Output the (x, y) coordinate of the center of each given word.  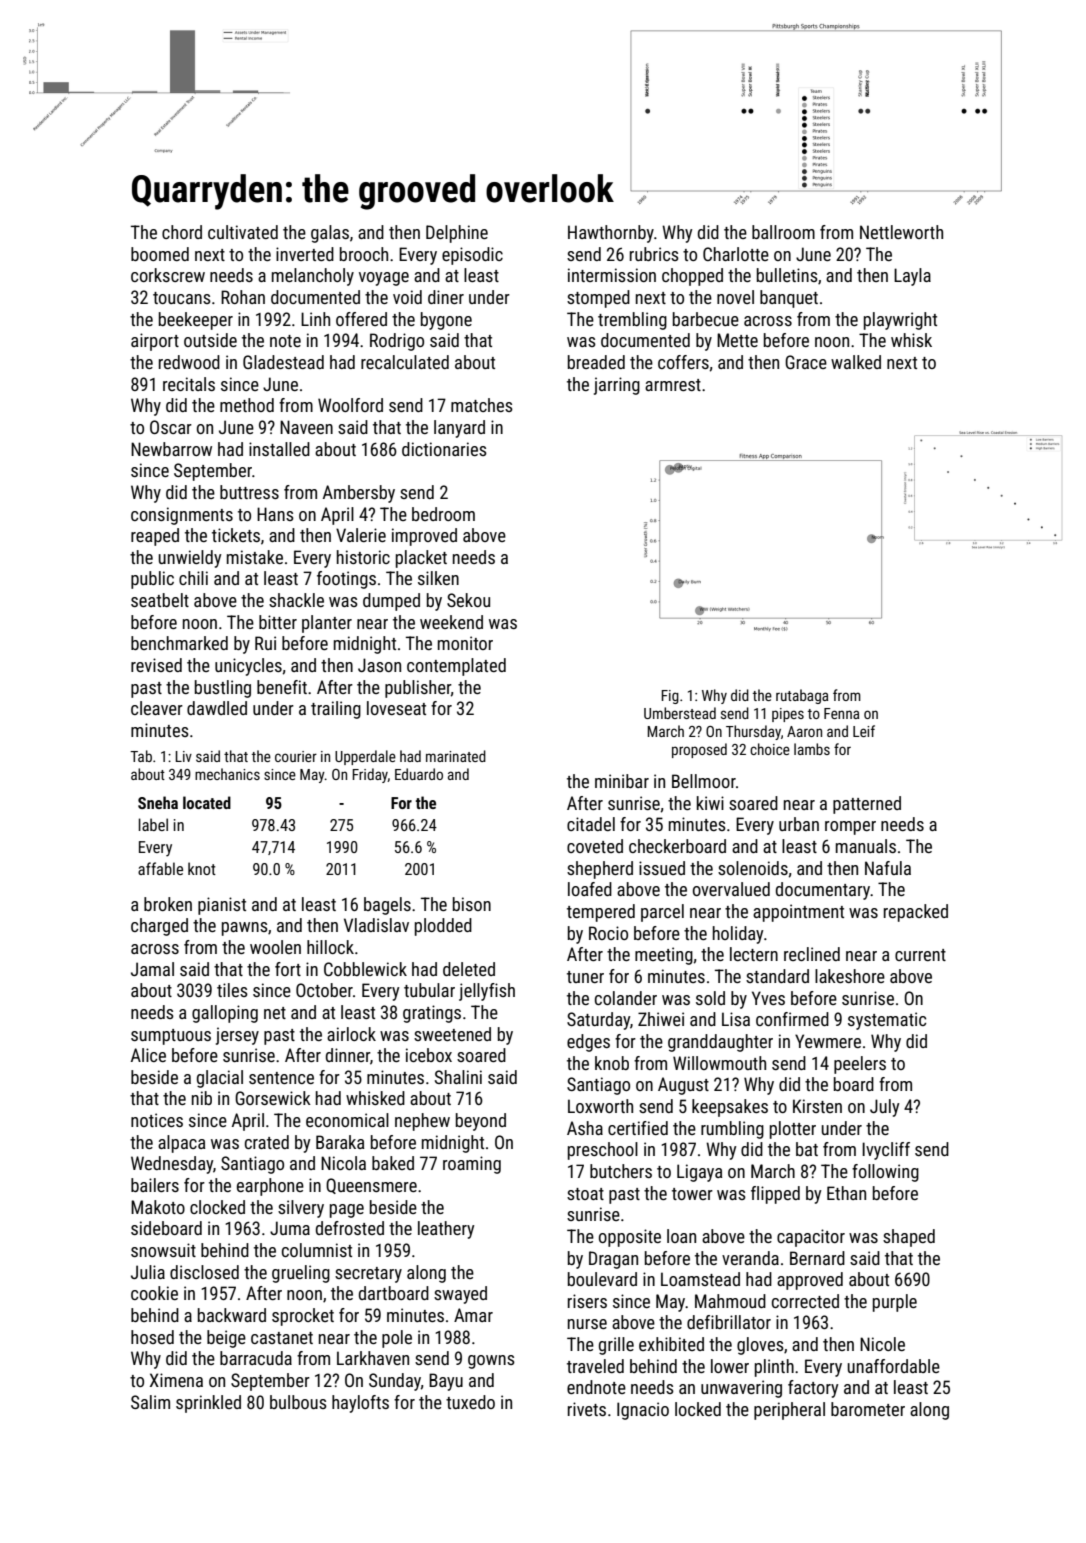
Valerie (361, 535)
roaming (472, 1165)
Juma (290, 1228)
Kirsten (817, 1106)
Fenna (841, 713)
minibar (622, 781)
